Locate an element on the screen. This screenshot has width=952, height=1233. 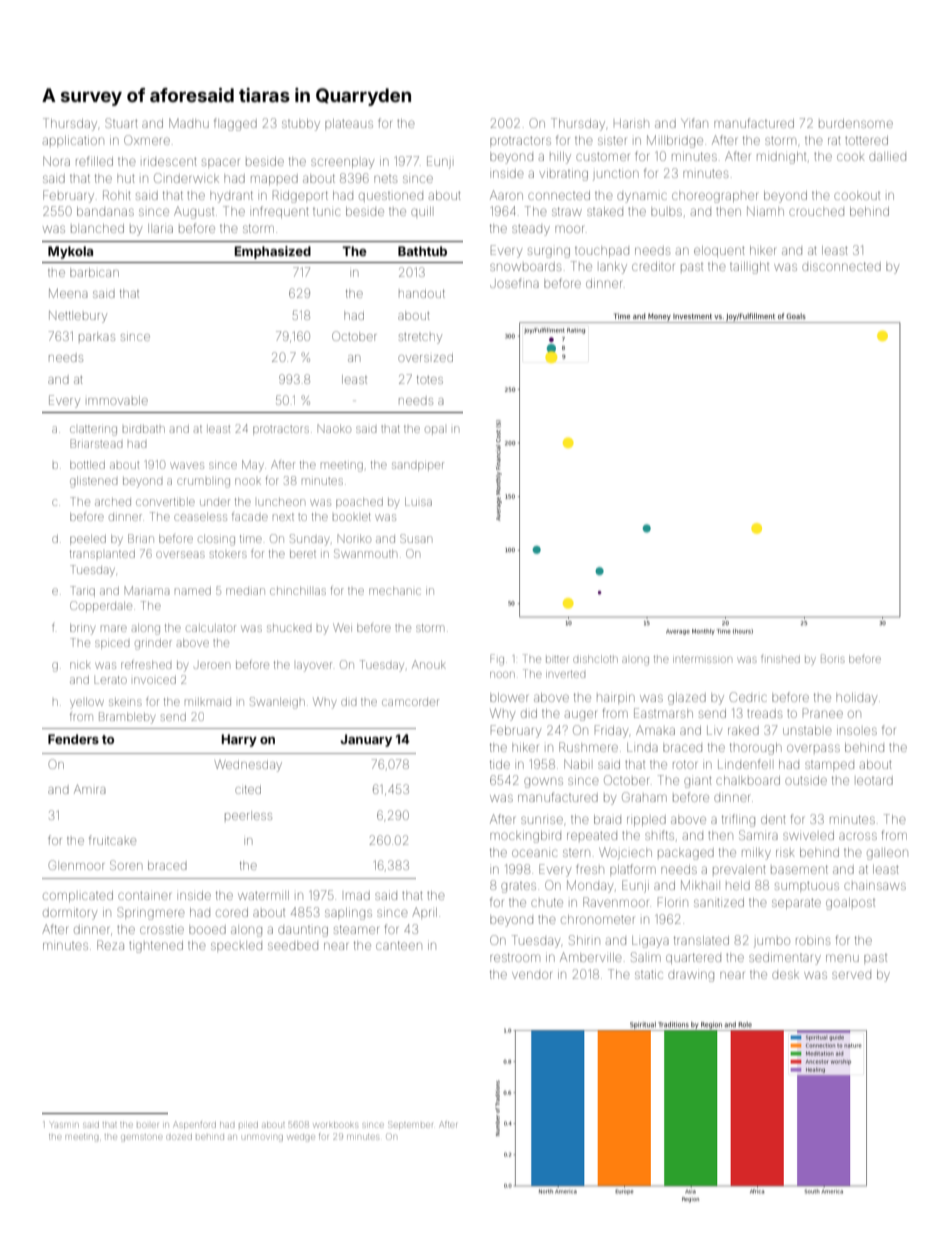
finished is located at coordinates (780, 659).
